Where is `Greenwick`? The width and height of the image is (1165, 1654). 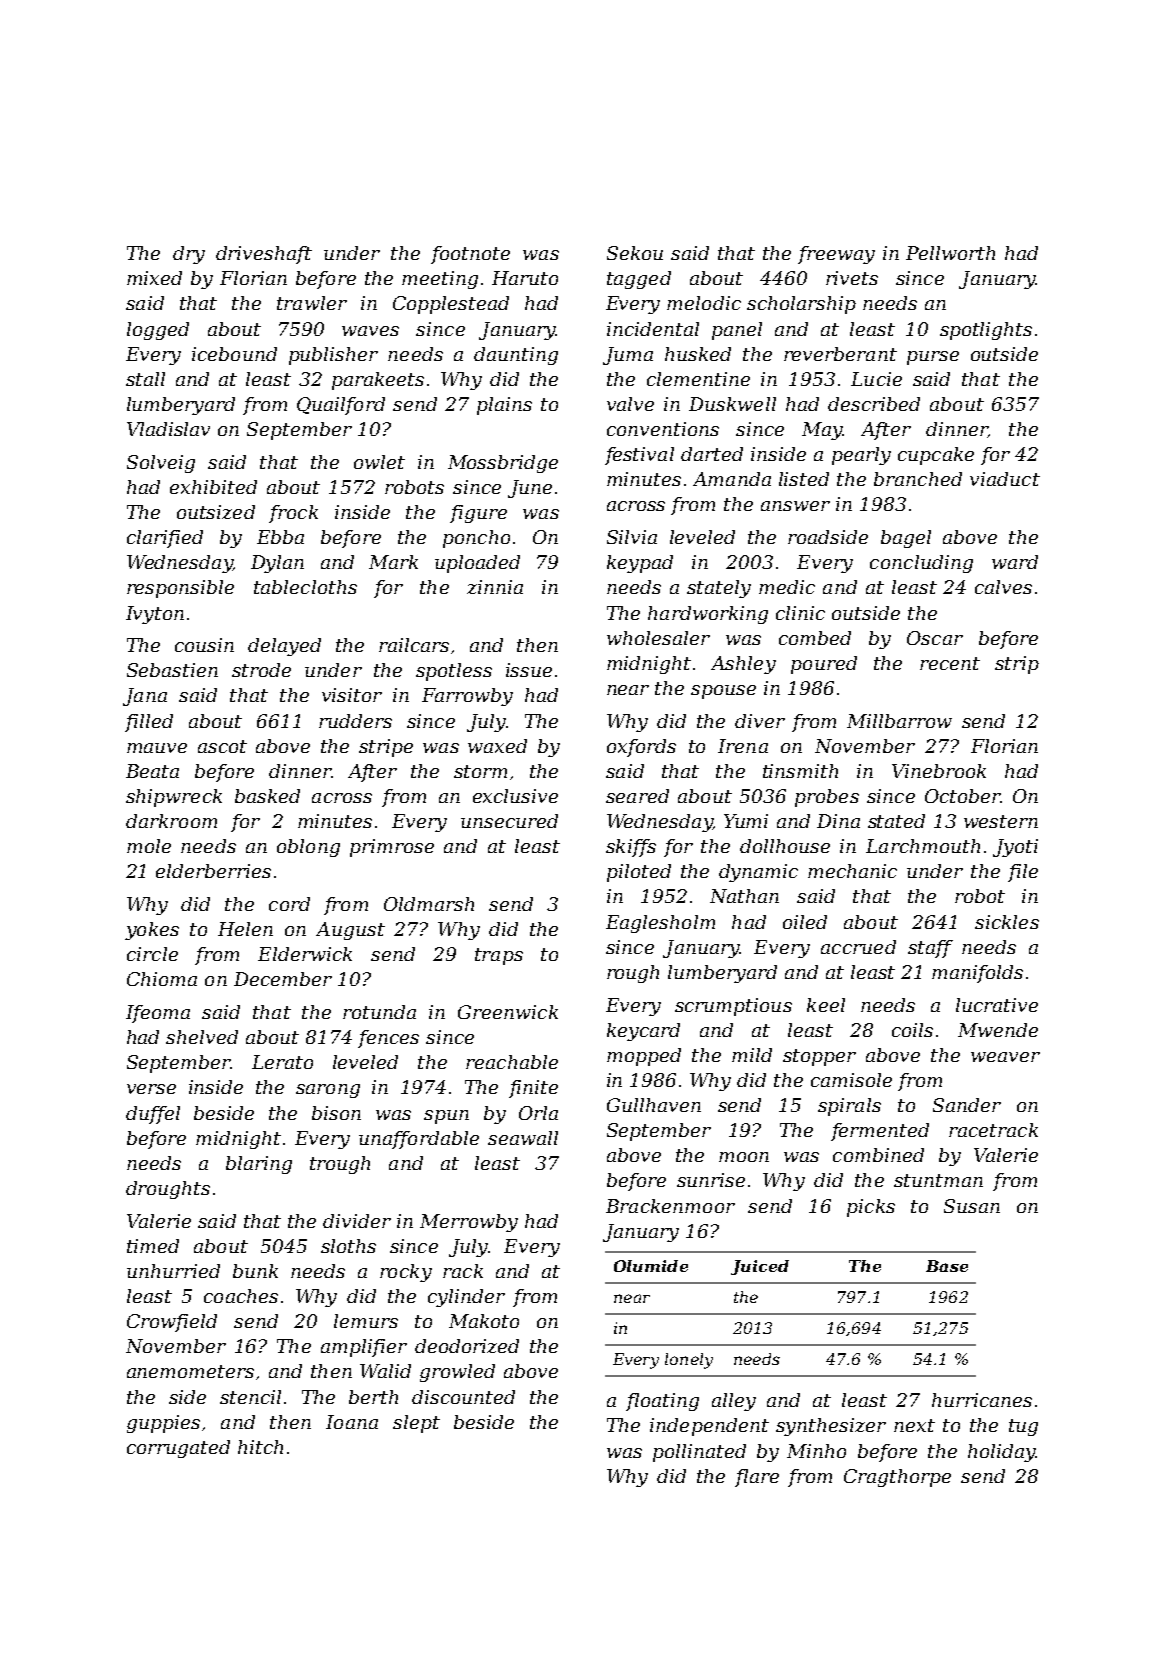
Greenwick is located at coordinates (508, 1012).
